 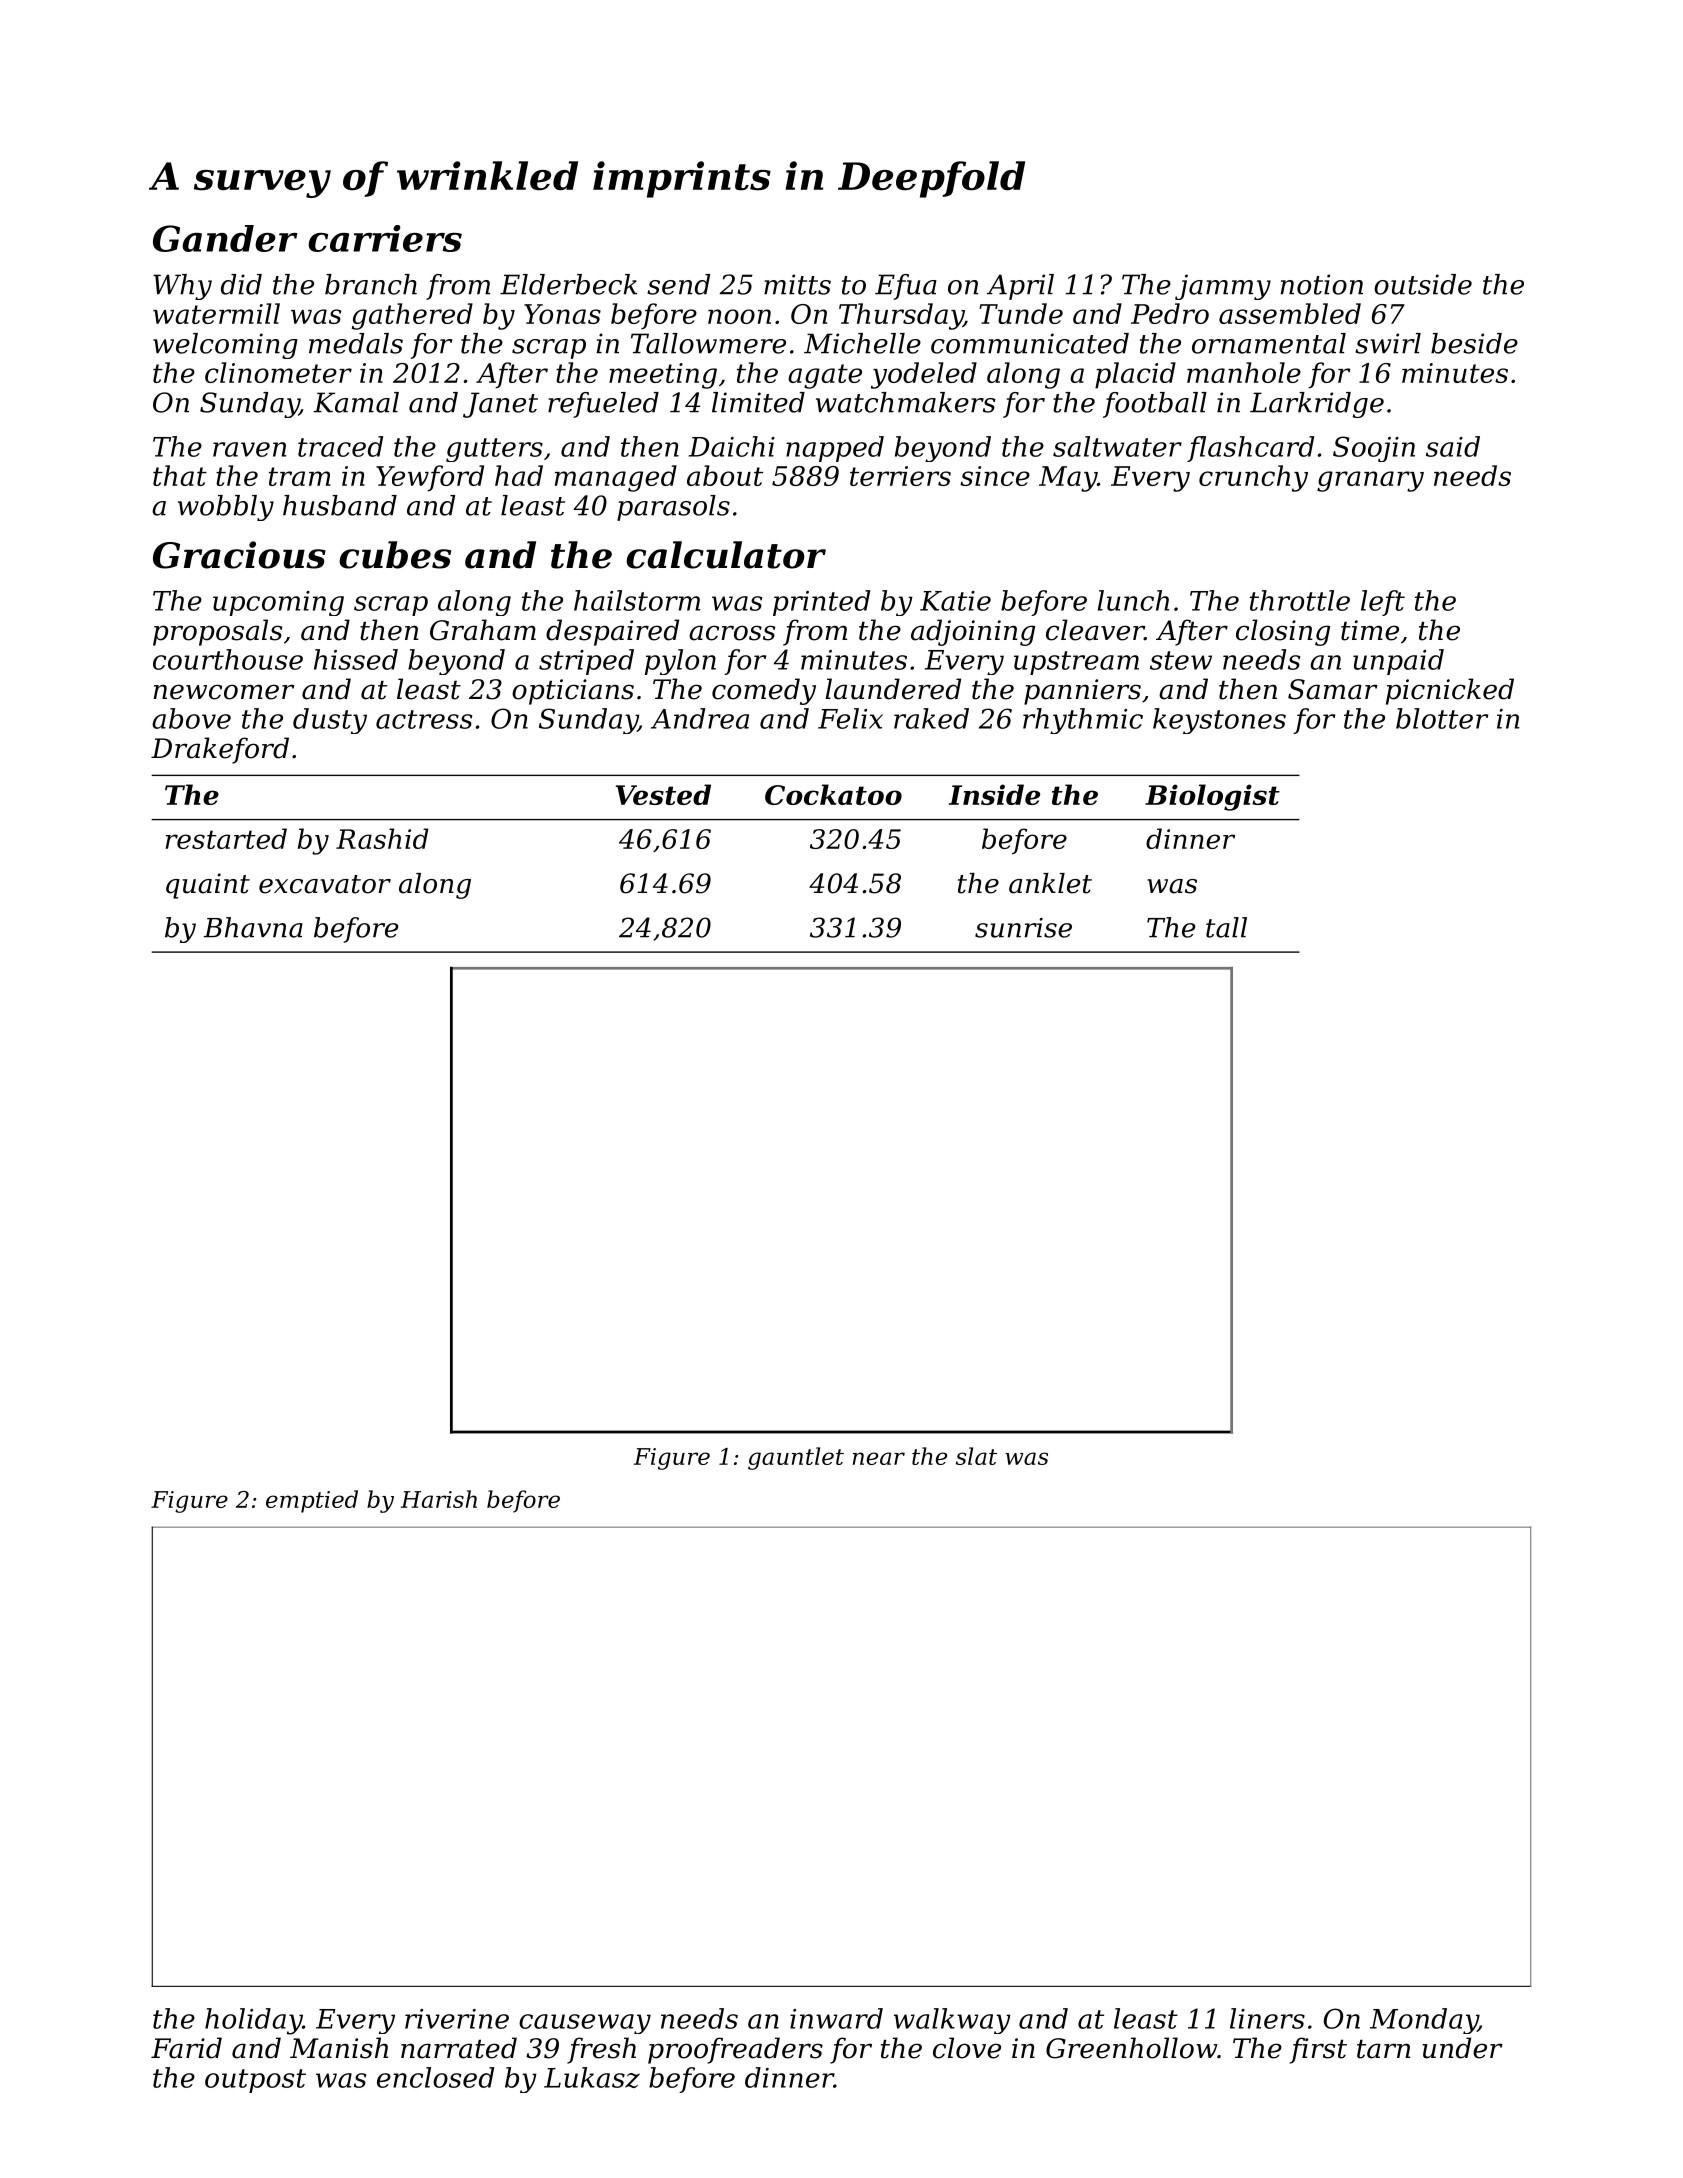 I want to click on fresh, so click(x=601, y=2050).
